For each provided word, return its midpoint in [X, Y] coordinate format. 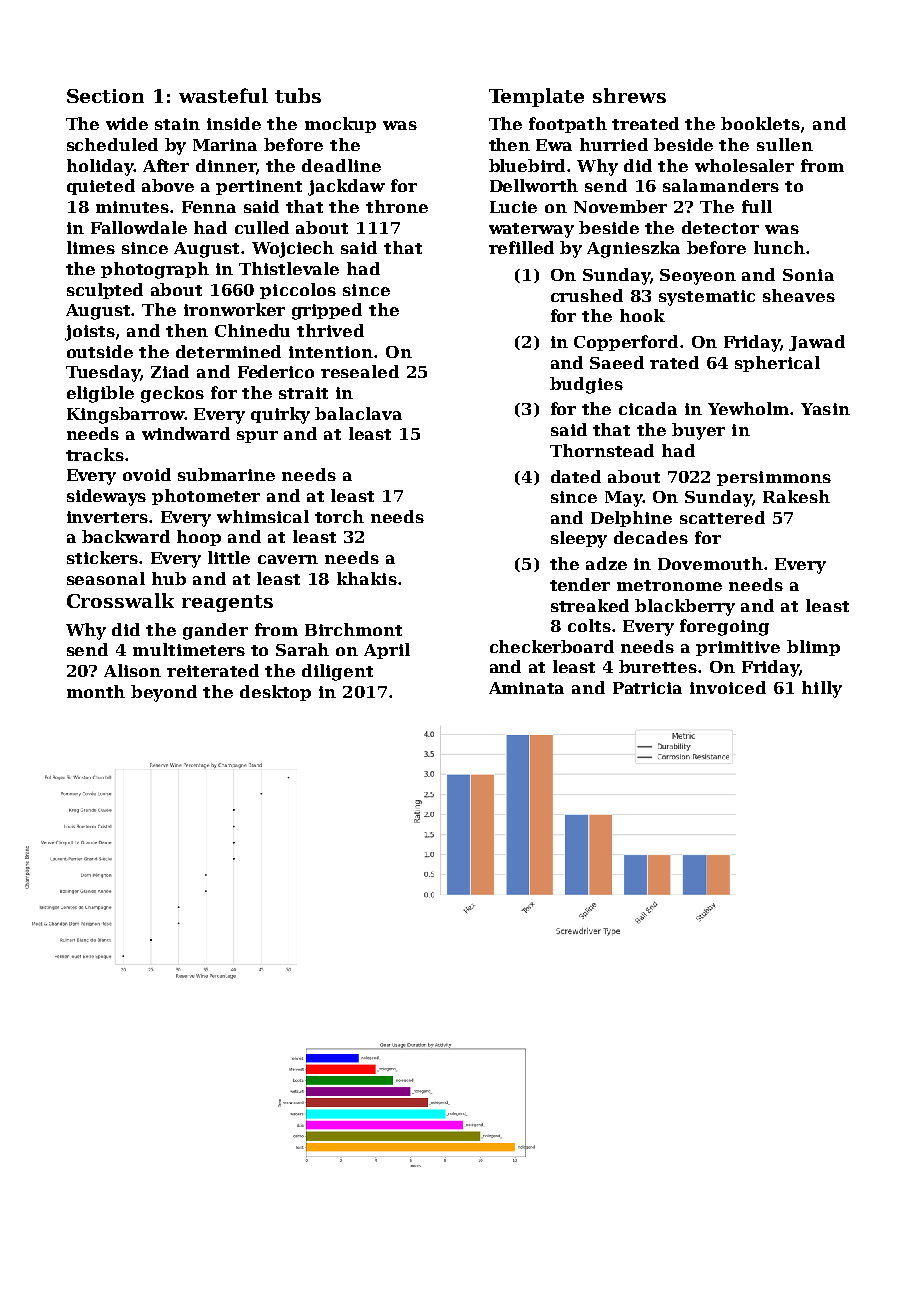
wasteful [223, 95]
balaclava [358, 413]
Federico [276, 371]
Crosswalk [120, 600]
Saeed [617, 362]
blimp [813, 648]
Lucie [513, 207]
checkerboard [552, 646]
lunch [779, 247]
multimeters [189, 649]
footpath [568, 125]
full [757, 206]
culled [262, 227]
